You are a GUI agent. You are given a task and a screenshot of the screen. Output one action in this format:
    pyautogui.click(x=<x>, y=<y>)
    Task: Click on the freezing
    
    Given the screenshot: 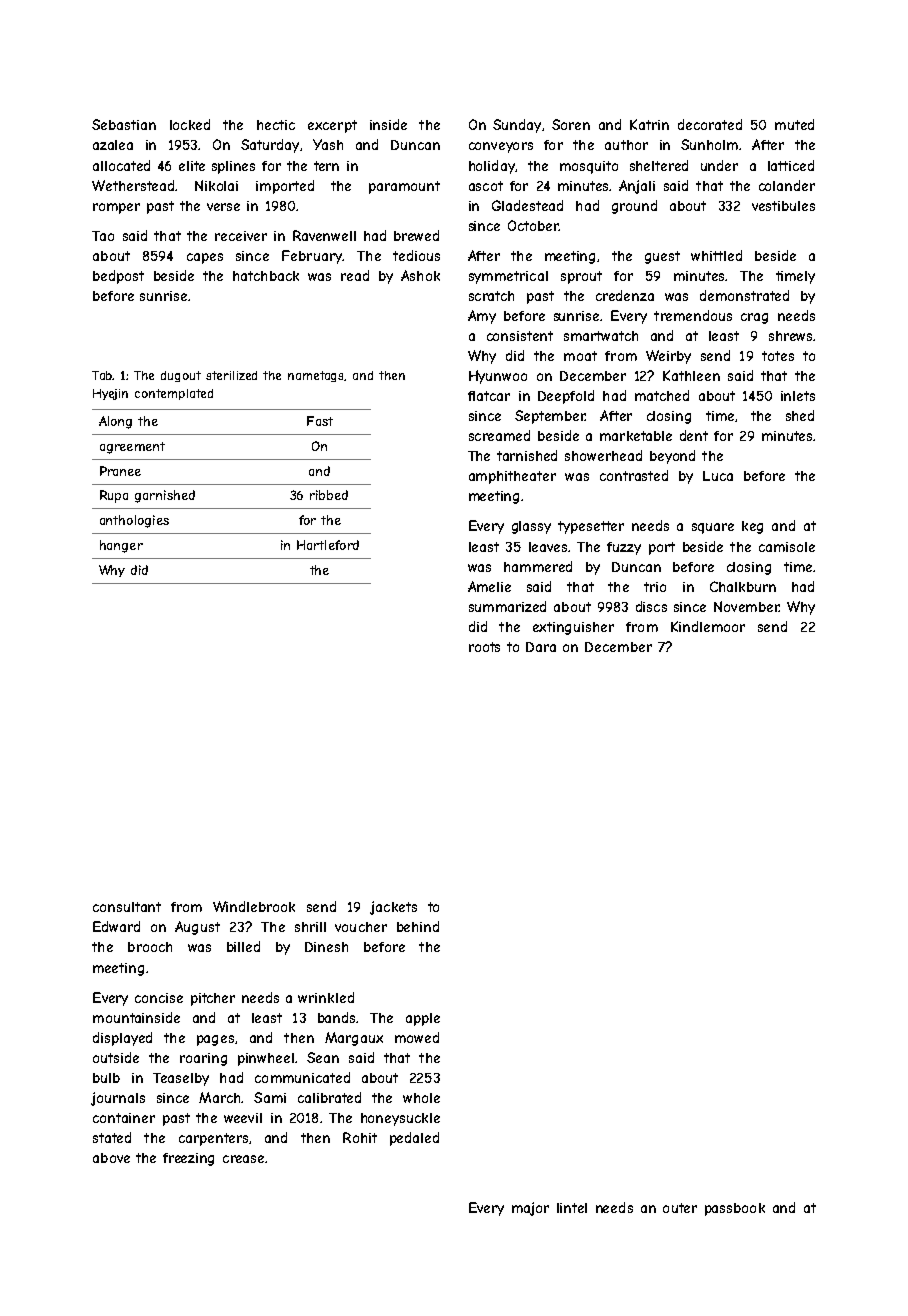 What is the action you would take?
    pyautogui.click(x=188, y=1159)
